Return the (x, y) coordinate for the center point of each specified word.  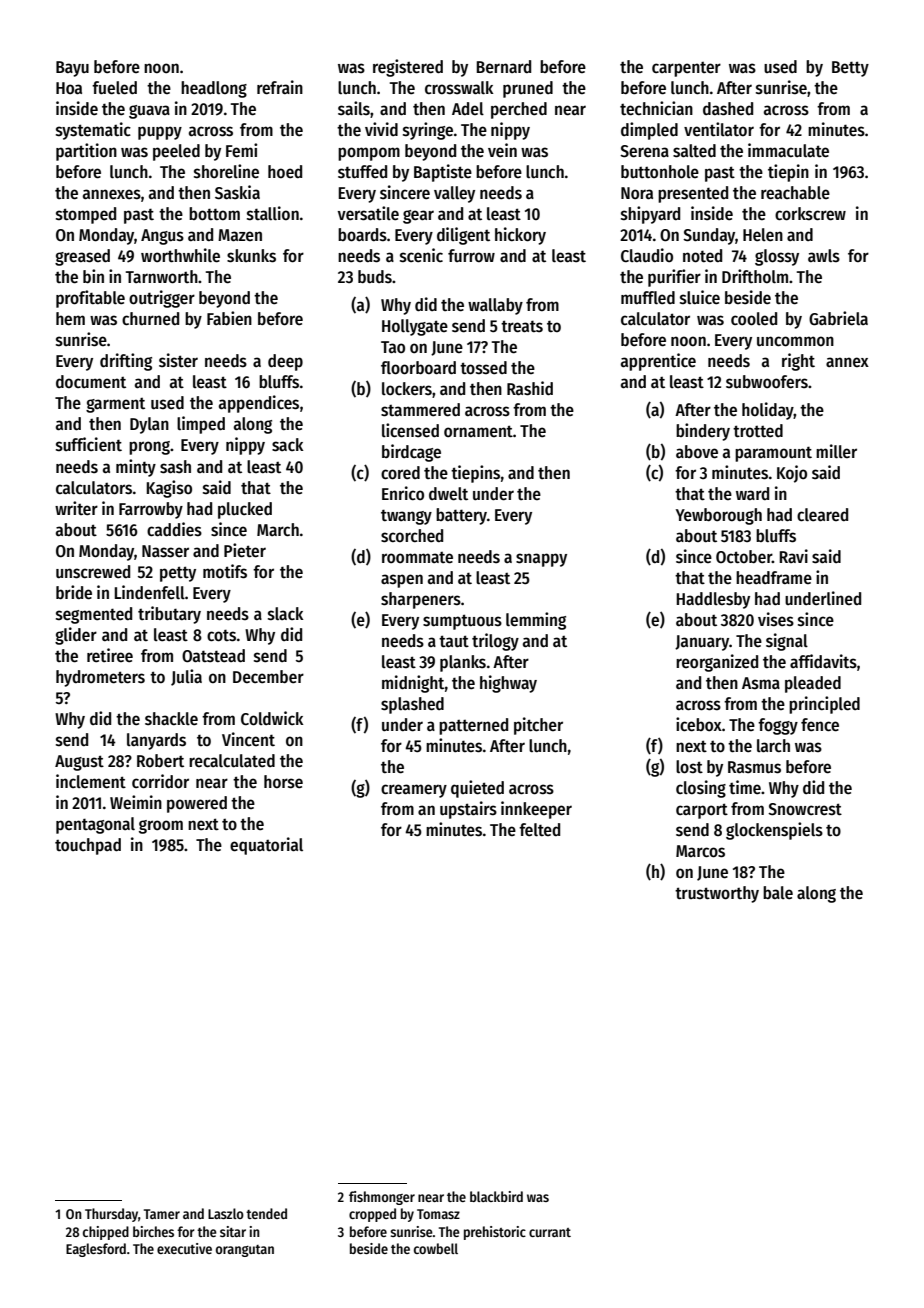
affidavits (823, 661)
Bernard (504, 66)
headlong (214, 89)
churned (150, 319)
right (798, 362)
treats (522, 326)
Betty (850, 69)
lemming (536, 621)
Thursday (111, 1215)
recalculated (232, 761)
